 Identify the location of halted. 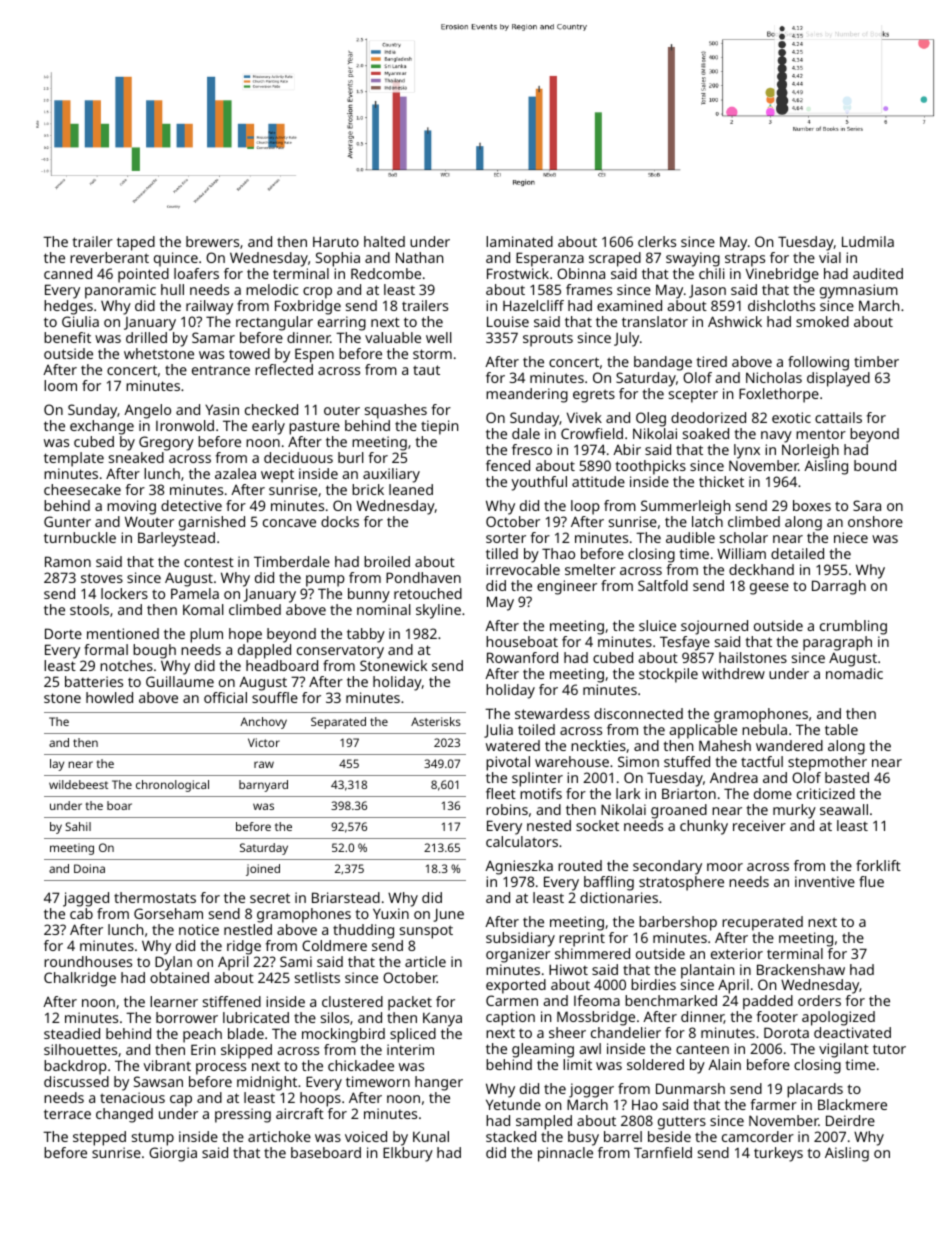
(384, 241).
